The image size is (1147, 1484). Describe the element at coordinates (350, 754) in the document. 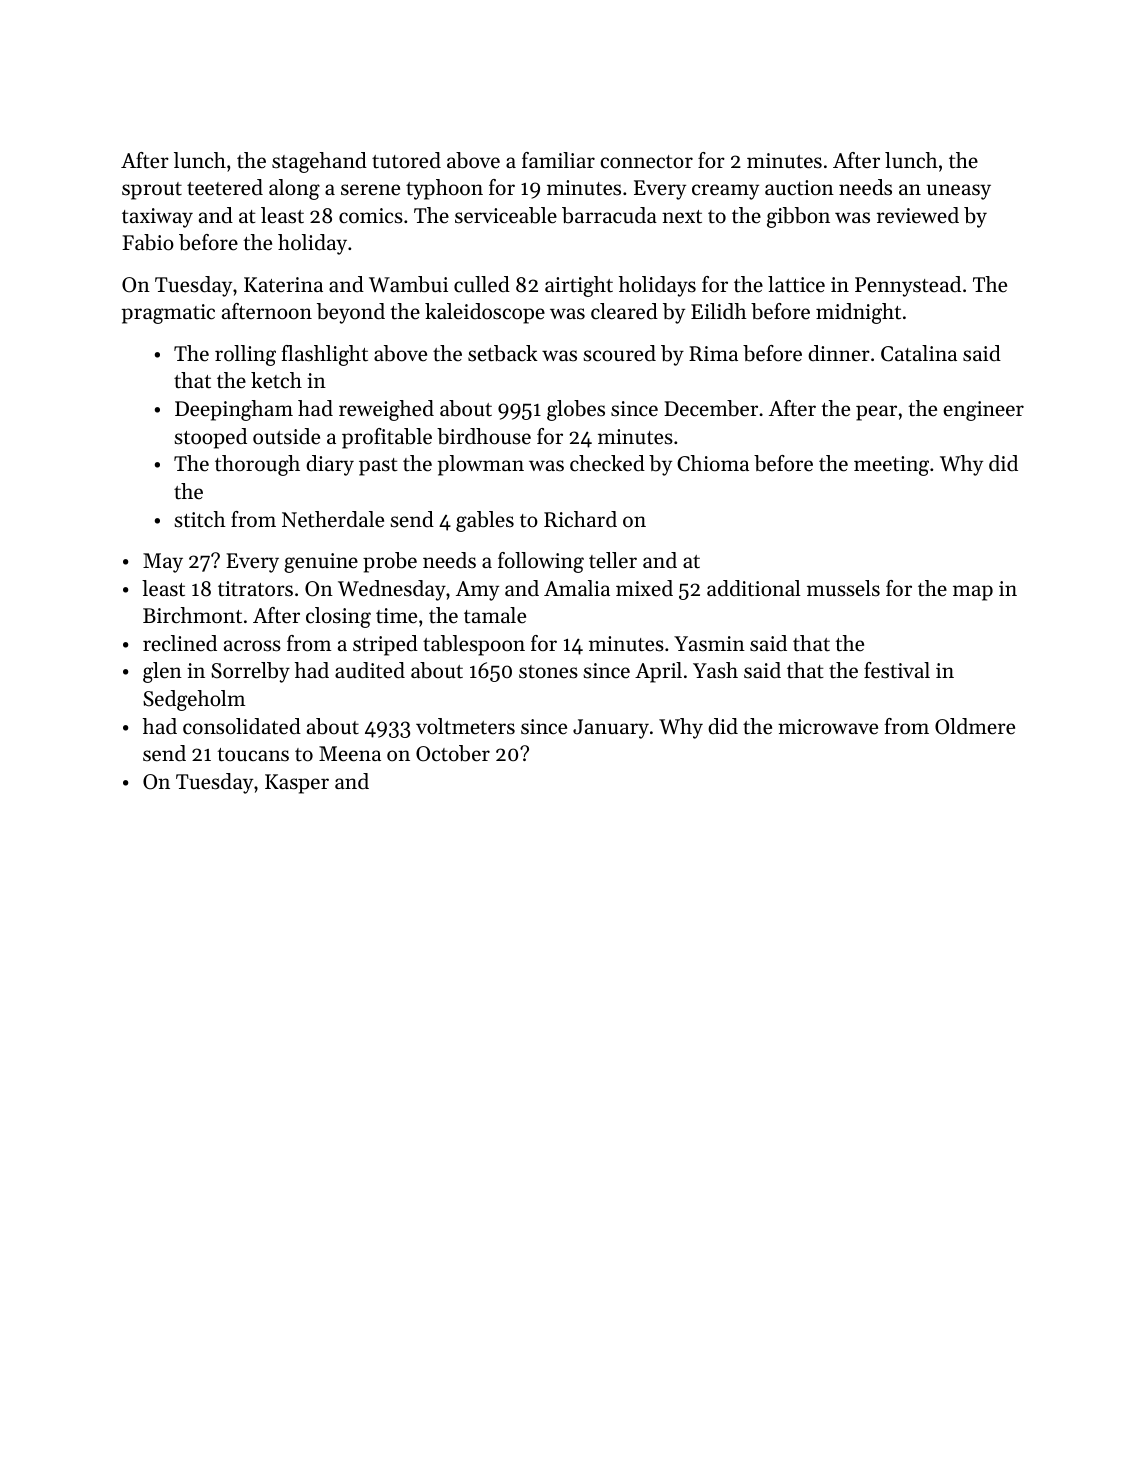

I see `Meena` at that location.
